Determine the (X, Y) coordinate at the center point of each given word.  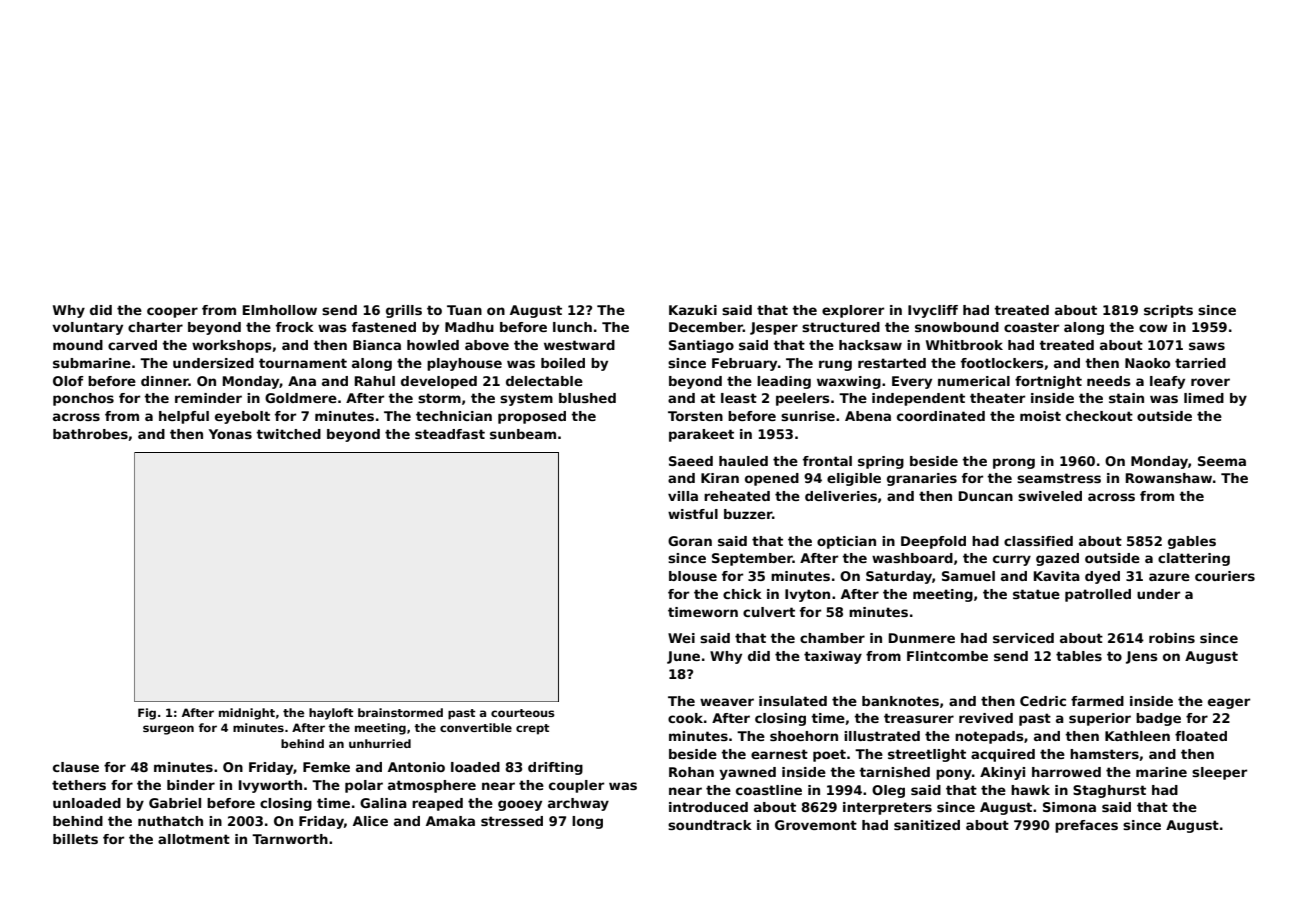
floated (1201, 736)
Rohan (691, 772)
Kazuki (693, 310)
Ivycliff (933, 311)
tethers (79, 785)
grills (404, 311)
